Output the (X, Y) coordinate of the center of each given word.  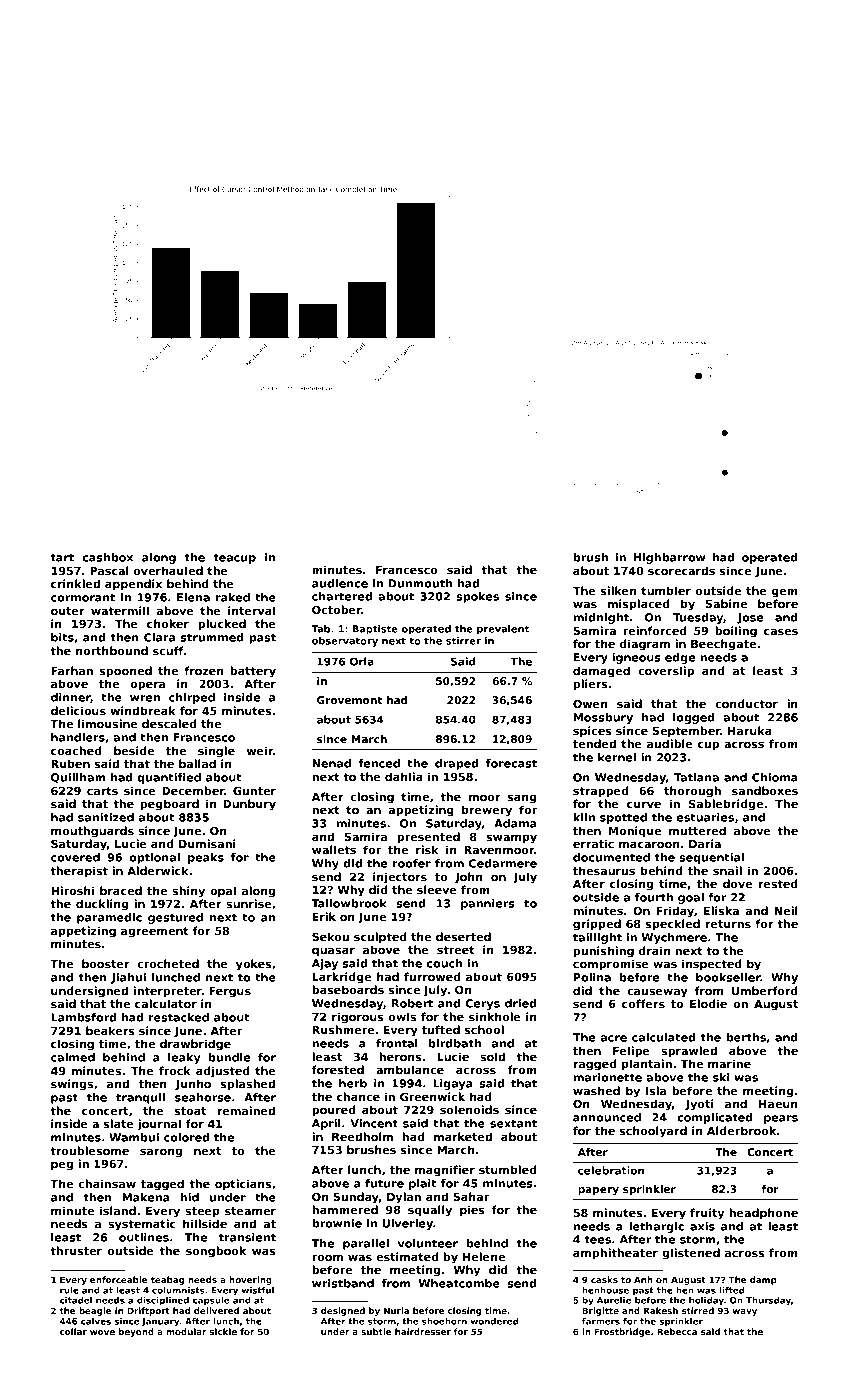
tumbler (666, 590)
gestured (175, 918)
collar (73, 1331)
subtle (376, 1331)
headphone (763, 1214)
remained (246, 1110)
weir (260, 750)
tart (62, 557)
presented (428, 838)
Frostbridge (622, 1332)
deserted (463, 936)
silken (618, 590)
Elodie (708, 1003)
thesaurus (604, 870)
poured (333, 1111)
